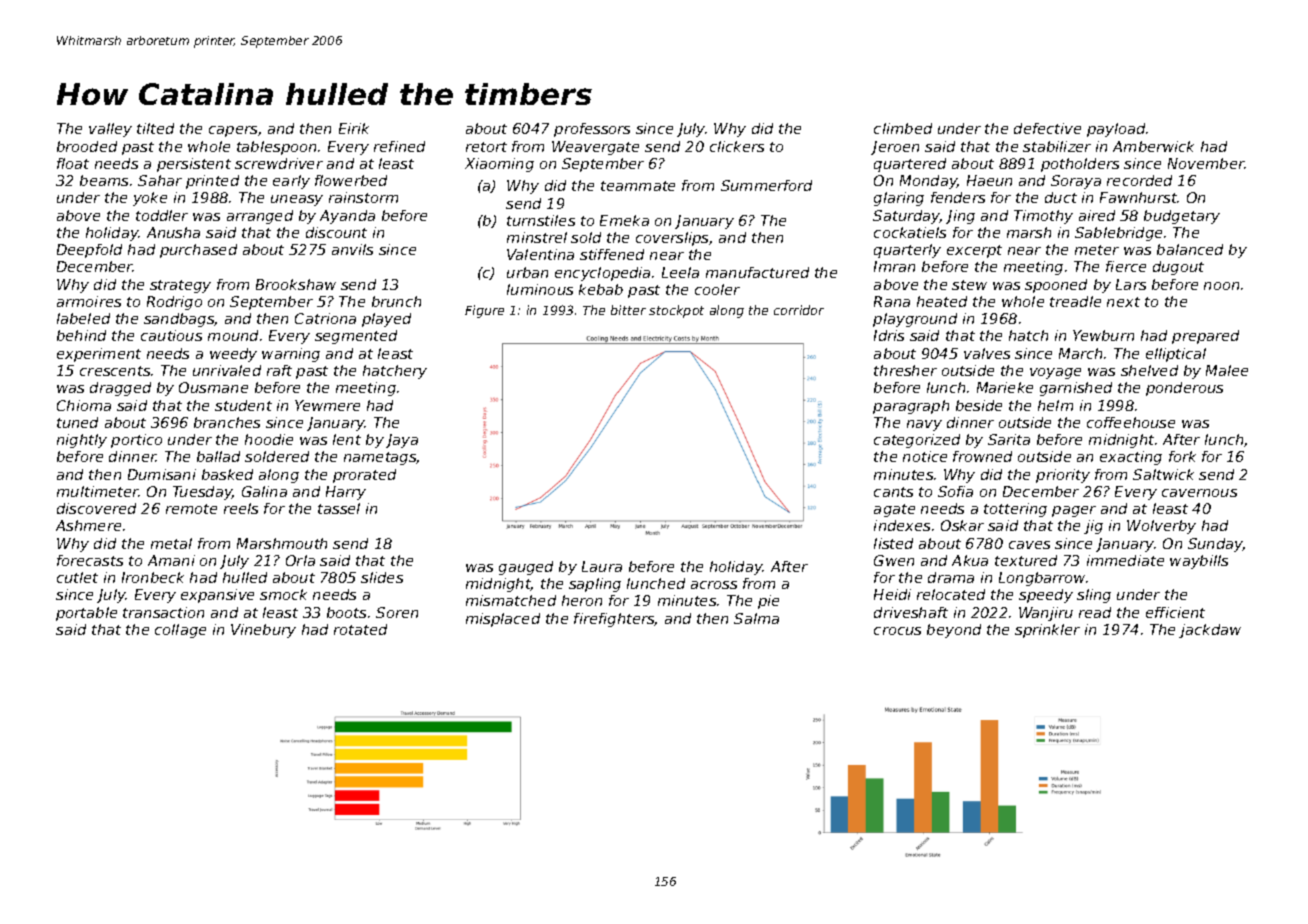  I want to click on turnstiles, so click(541, 220).
